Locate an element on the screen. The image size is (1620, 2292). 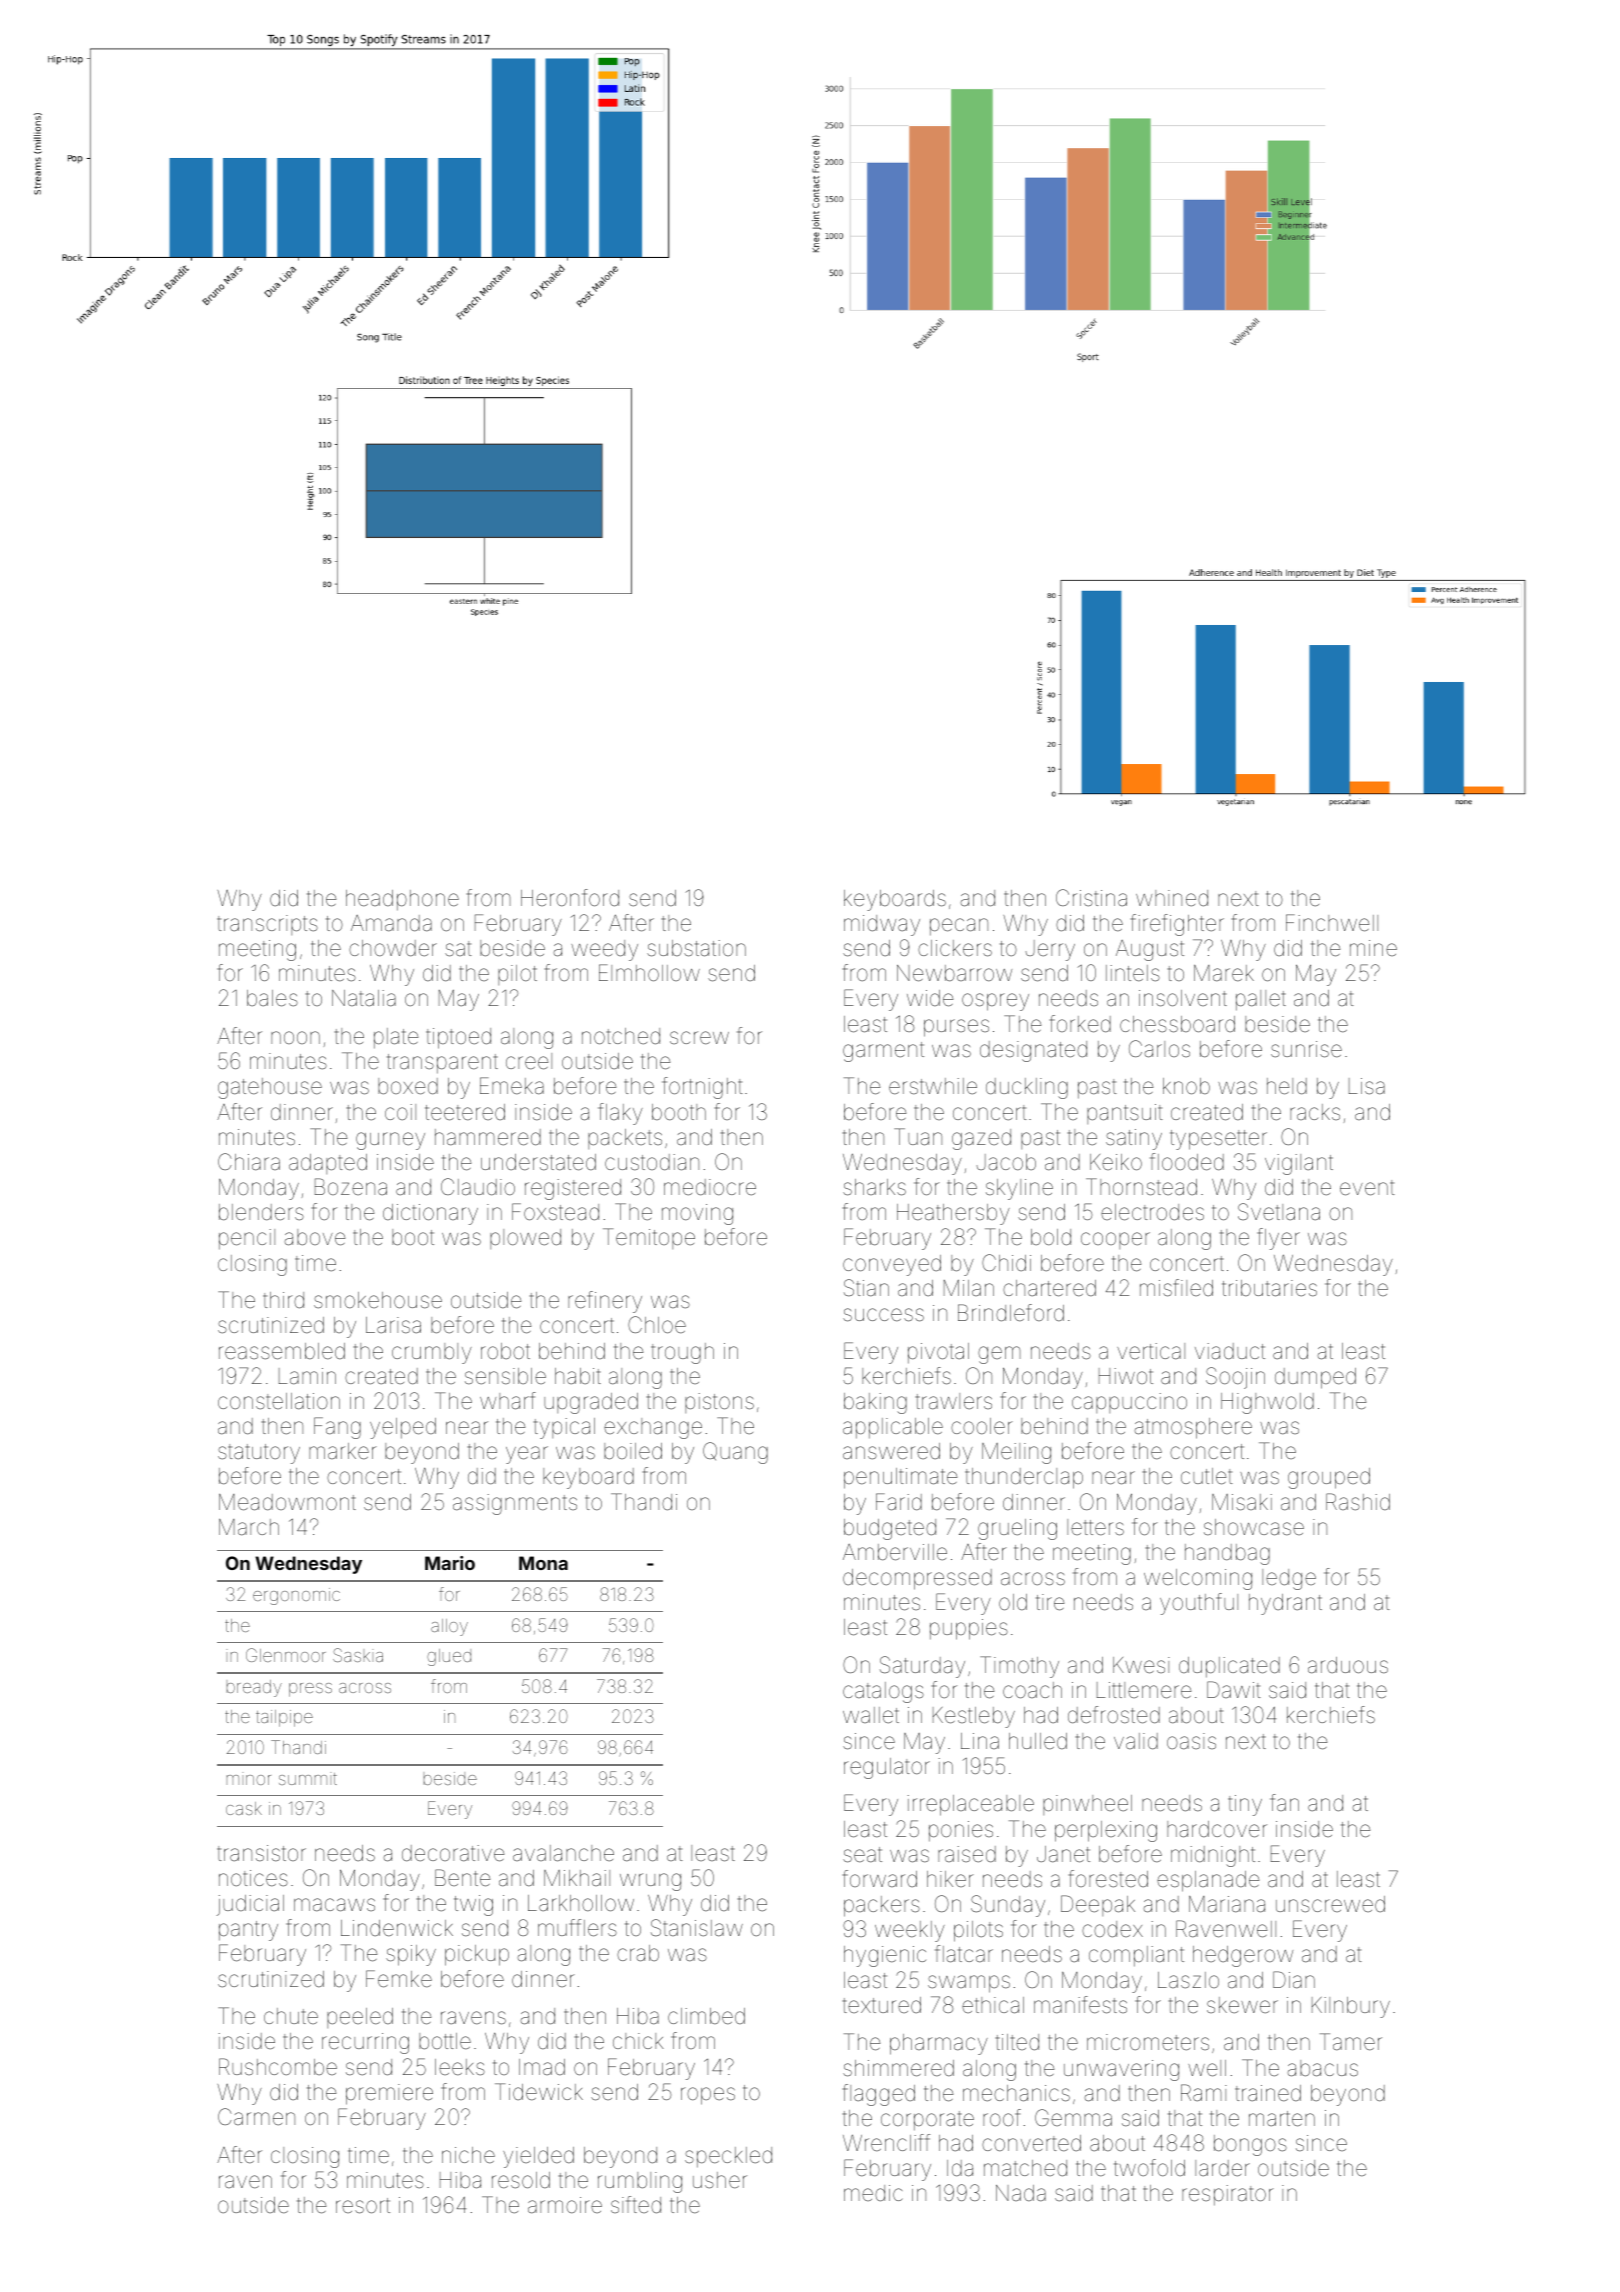
Heronford is located at coordinates (570, 898).
